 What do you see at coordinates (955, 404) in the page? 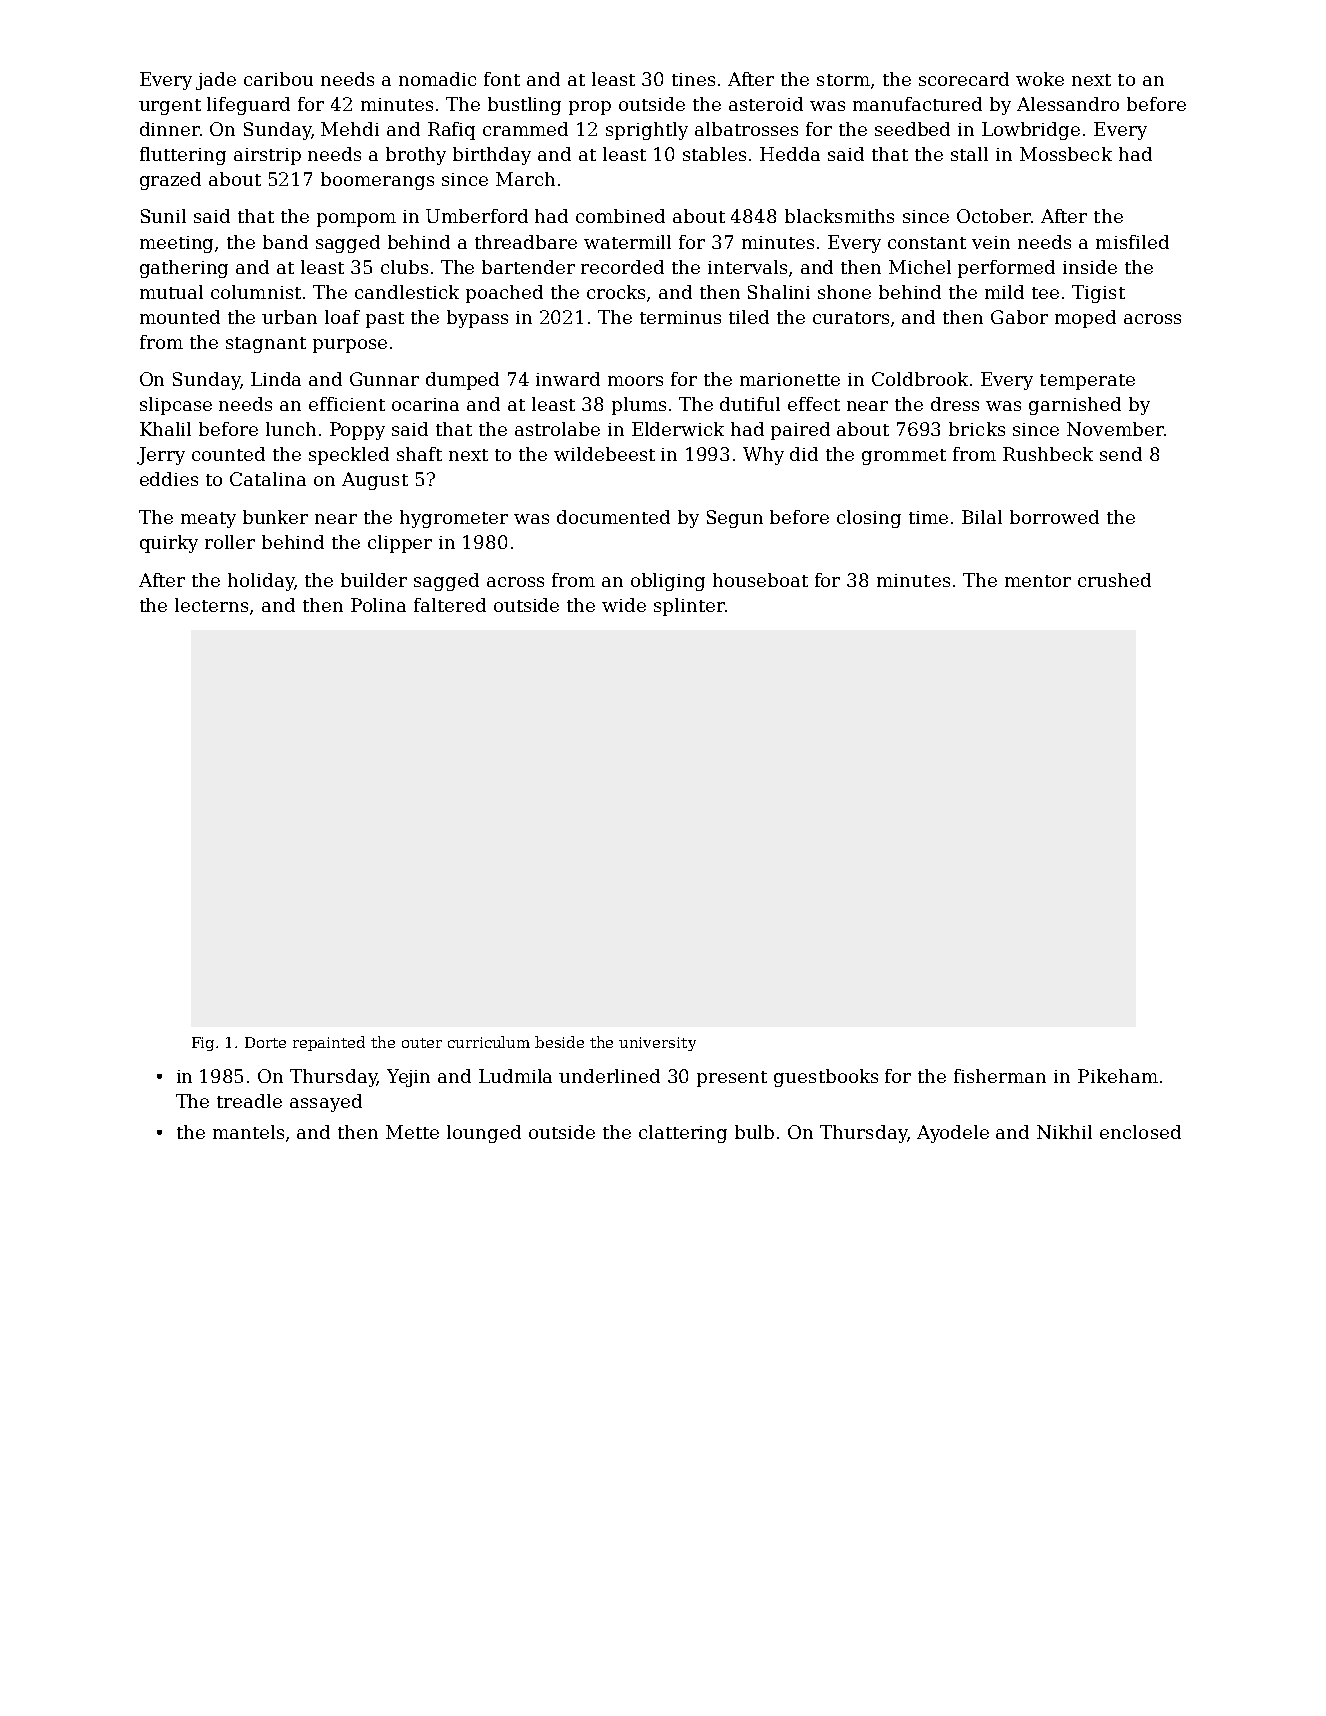
I see `dress` at bounding box center [955, 404].
